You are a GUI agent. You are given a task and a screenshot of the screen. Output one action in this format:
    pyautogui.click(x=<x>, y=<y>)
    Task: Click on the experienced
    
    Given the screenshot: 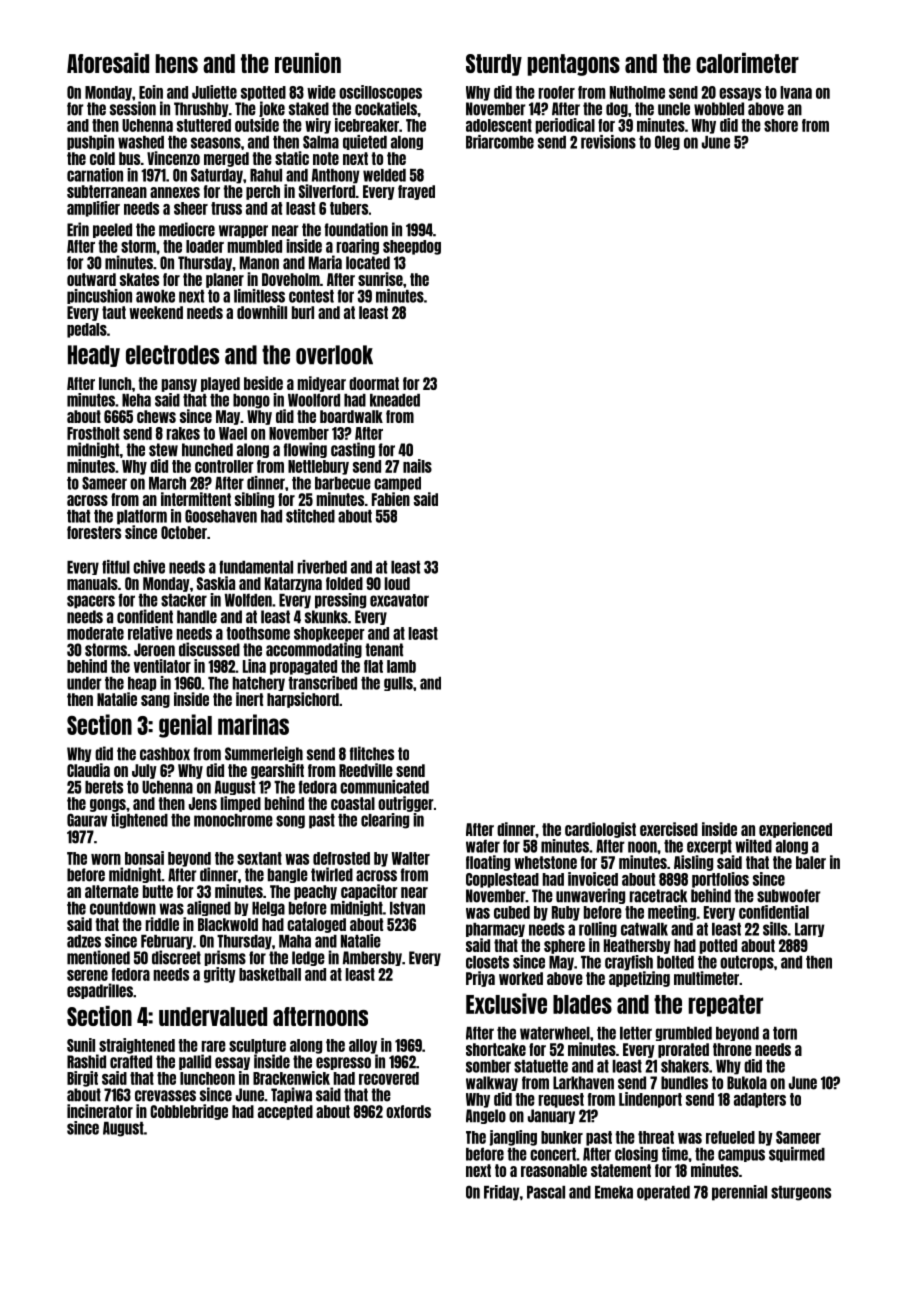 What is the action you would take?
    pyautogui.click(x=795, y=830)
